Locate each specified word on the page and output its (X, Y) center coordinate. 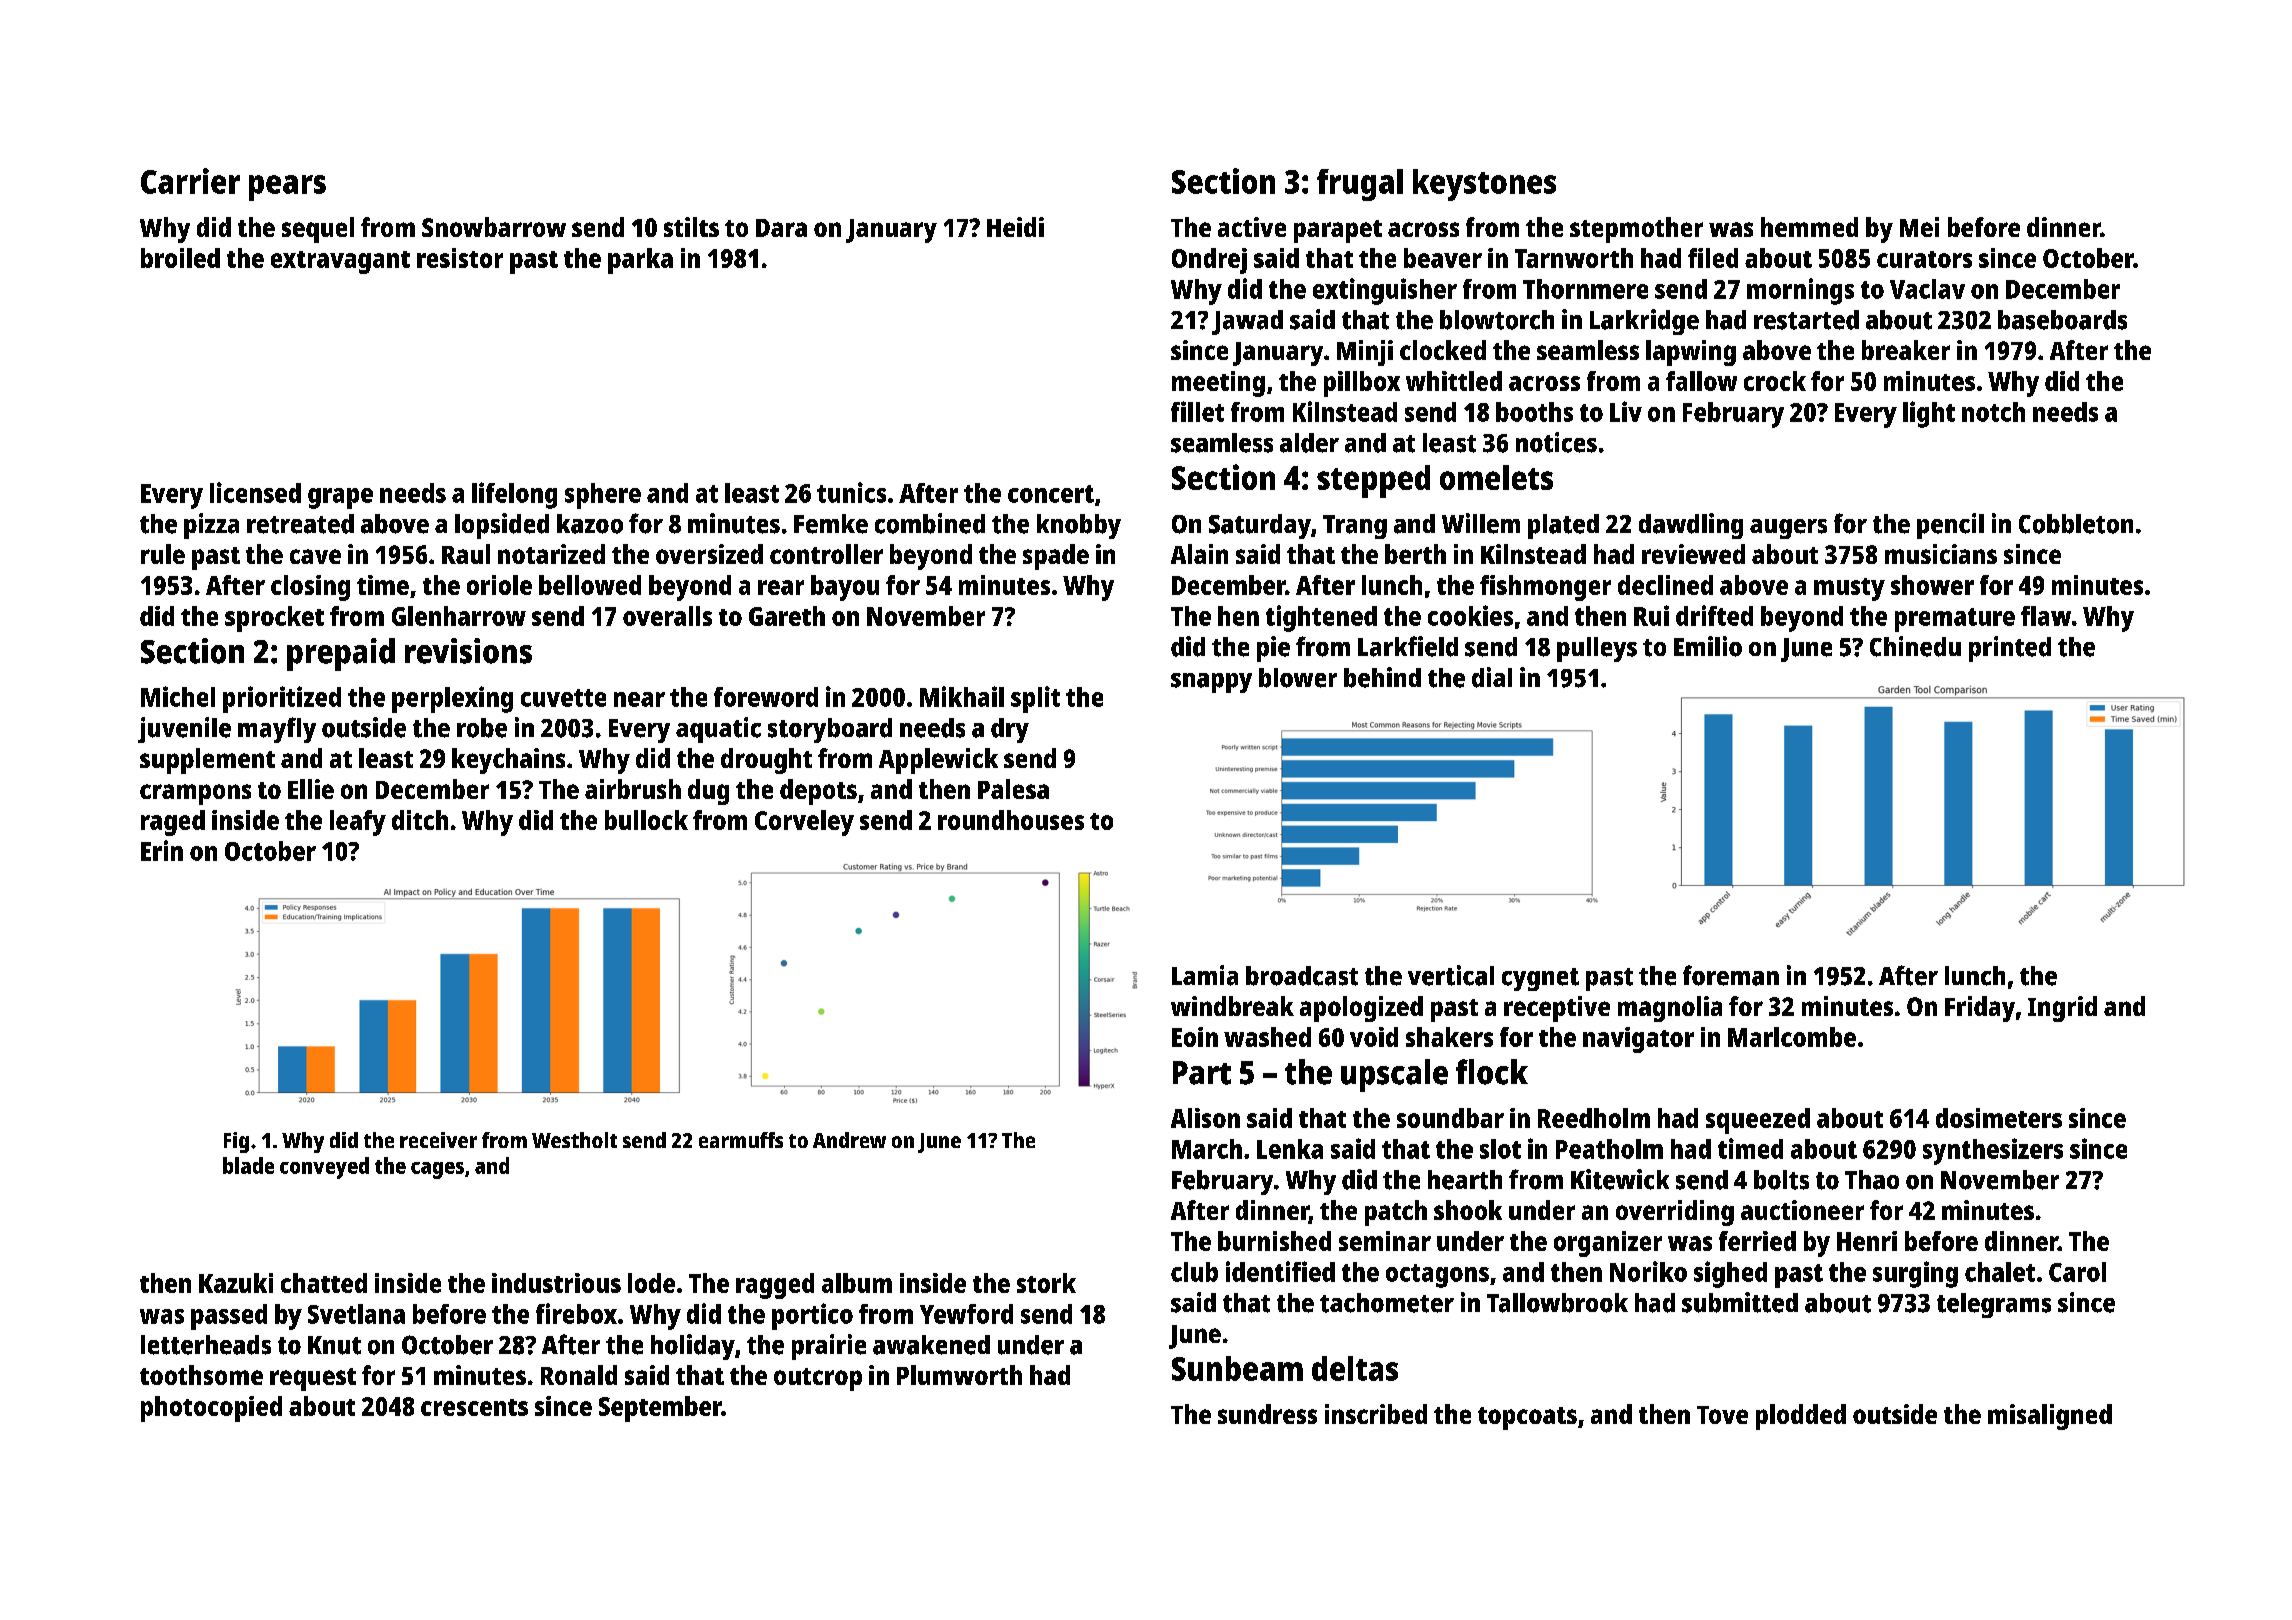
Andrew (849, 1140)
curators (1924, 259)
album (857, 1283)
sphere (603, 496)
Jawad (1247, 322)
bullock (646, 820)
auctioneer (1802, 1210)
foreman (1731, 975)
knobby (1079, 526)
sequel (318, 230)
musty (1849, 589)
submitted (1740, 1302)
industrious (556, 1283)
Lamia (1205, 975)
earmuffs (741, 1140)
